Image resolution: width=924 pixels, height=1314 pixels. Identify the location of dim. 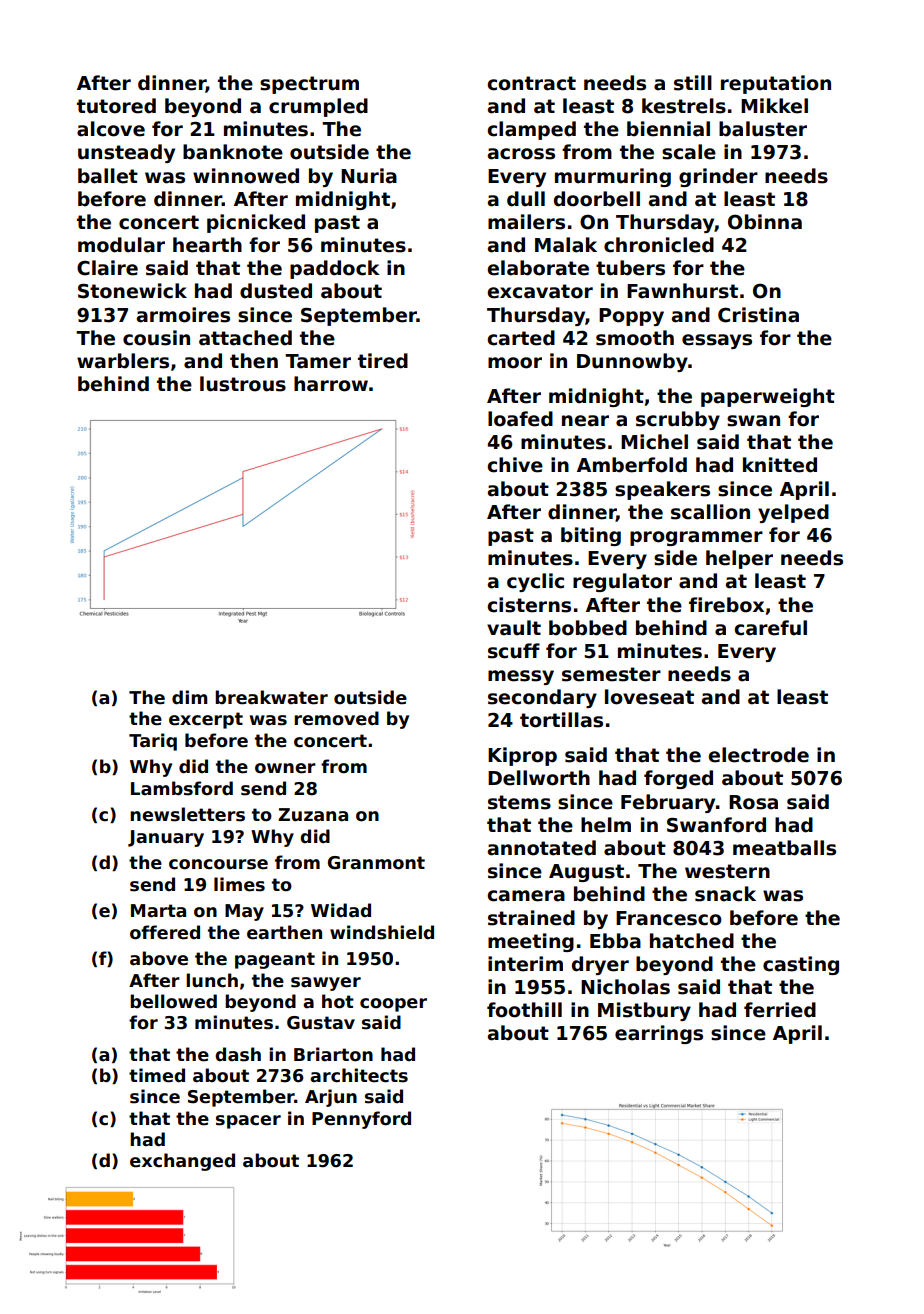
(189, 697).
